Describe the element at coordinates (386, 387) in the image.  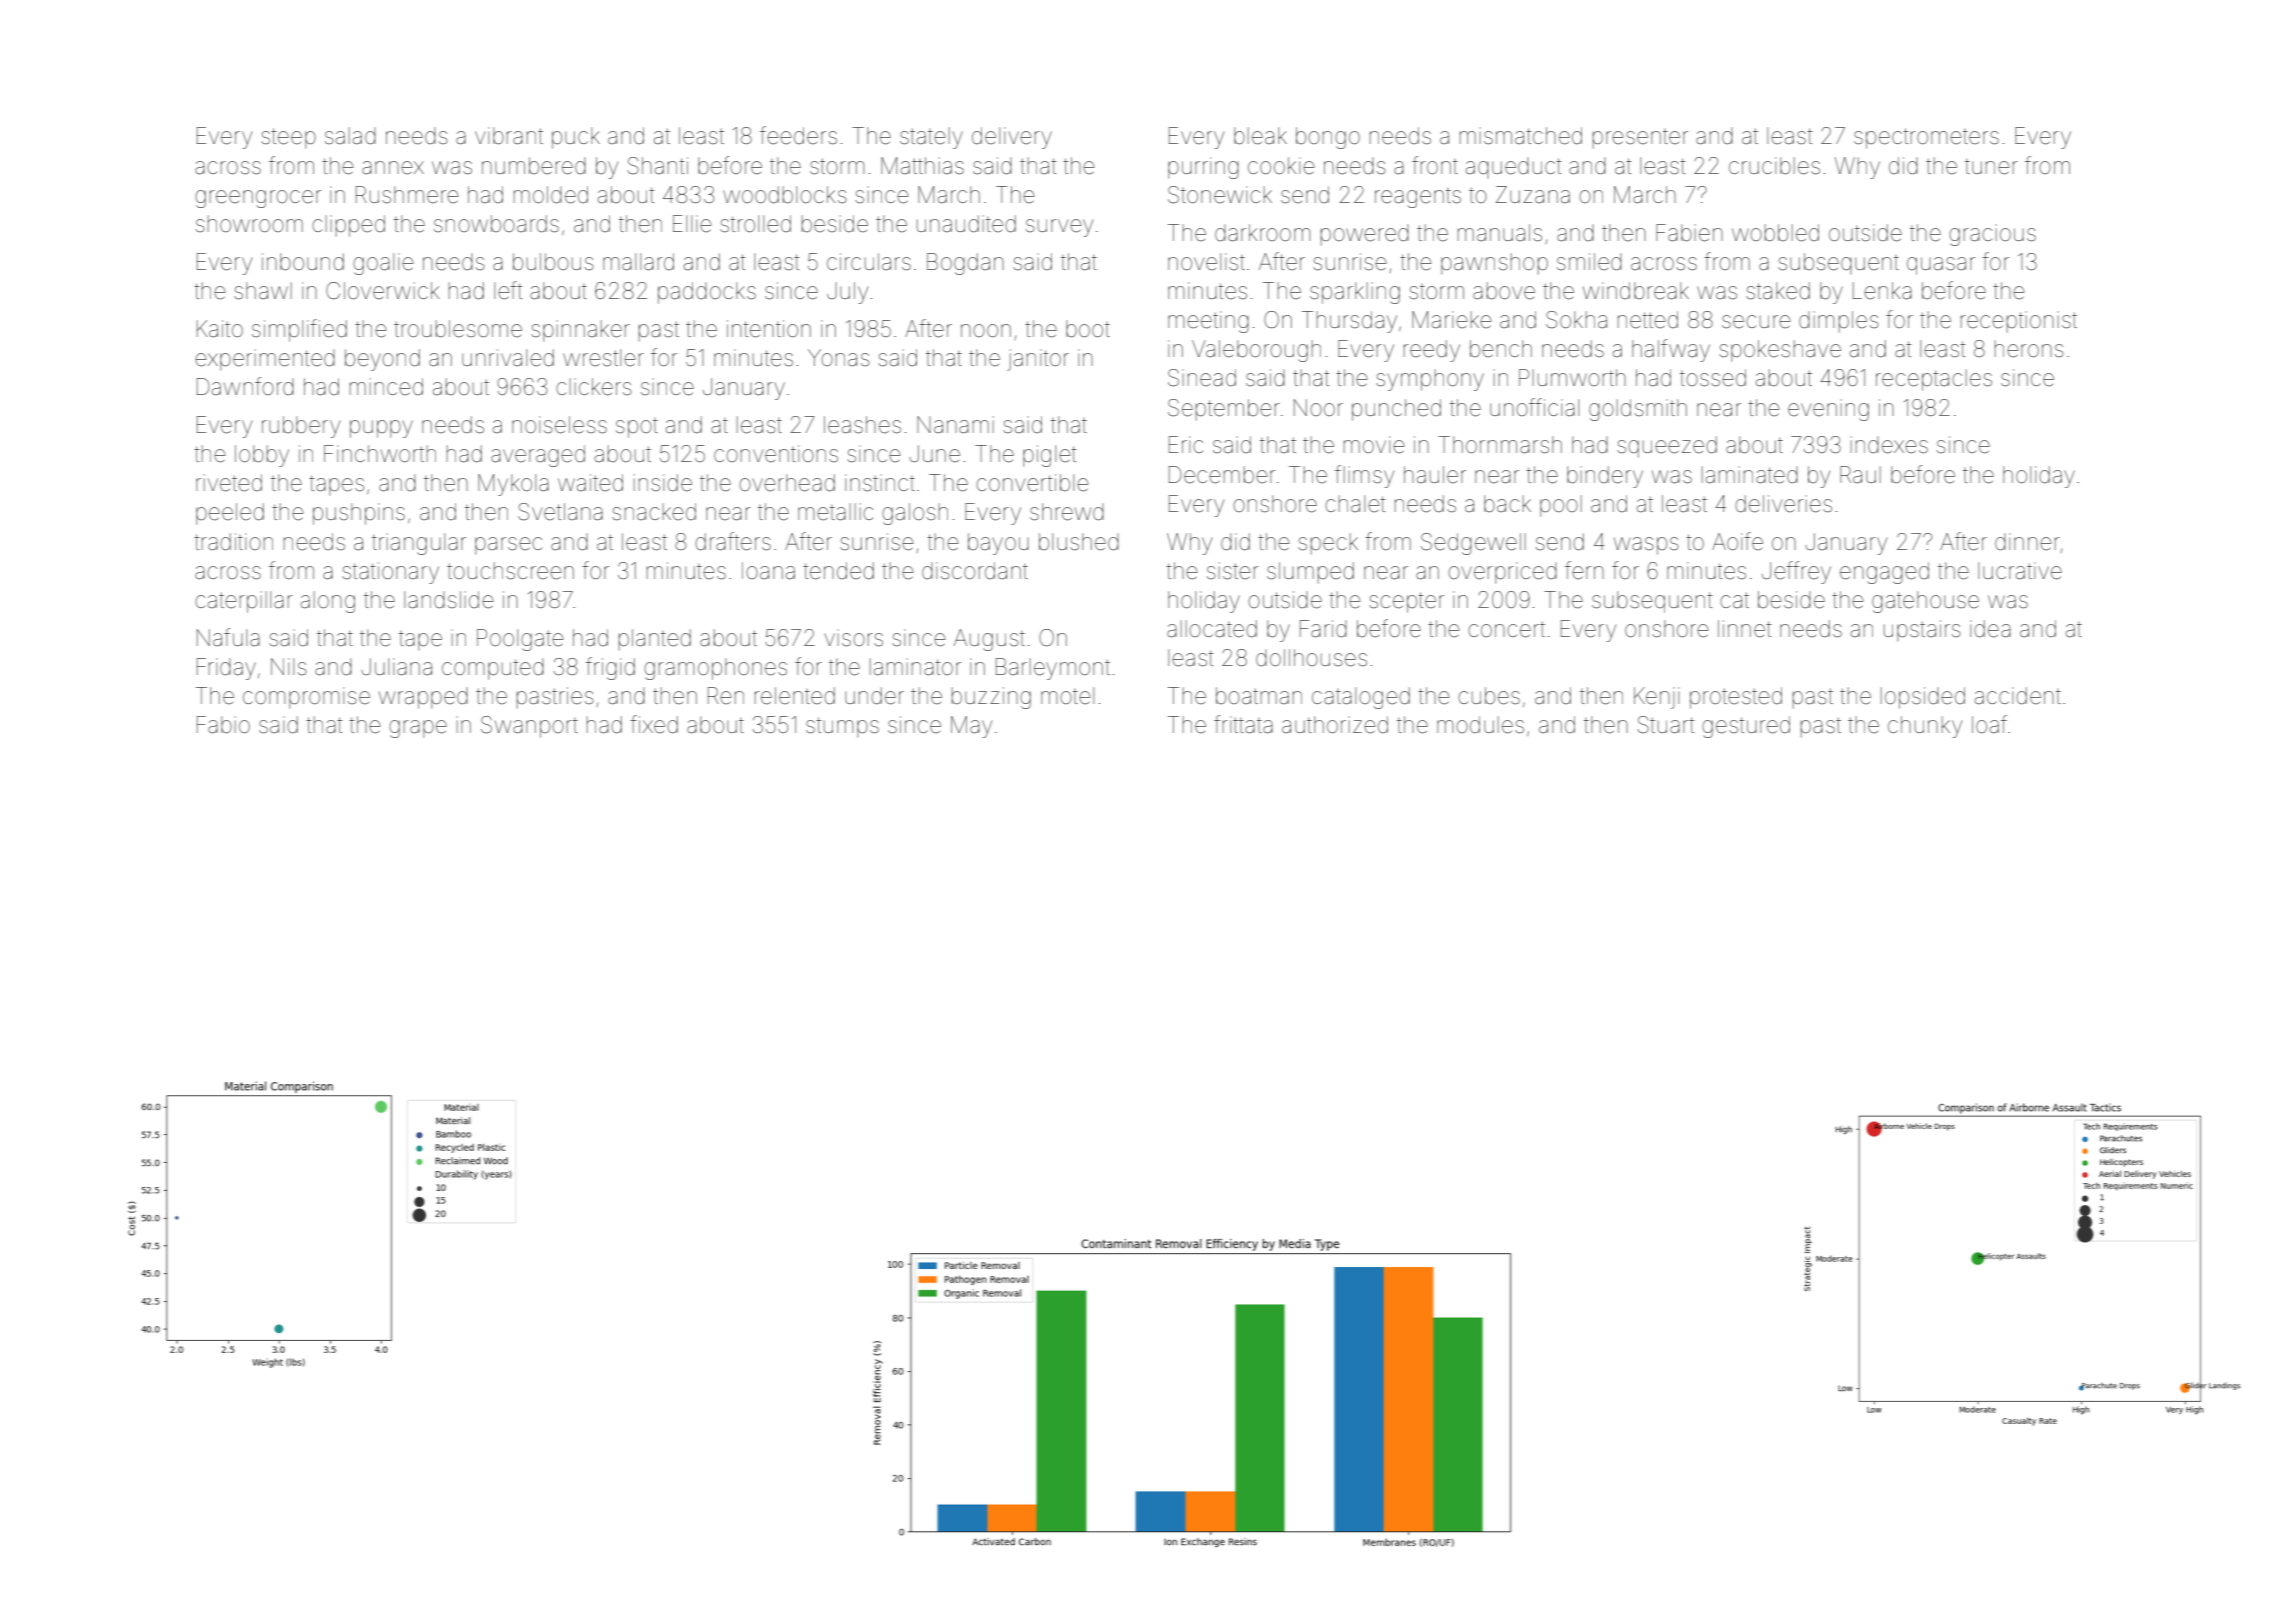
I see `minced` at that location.
